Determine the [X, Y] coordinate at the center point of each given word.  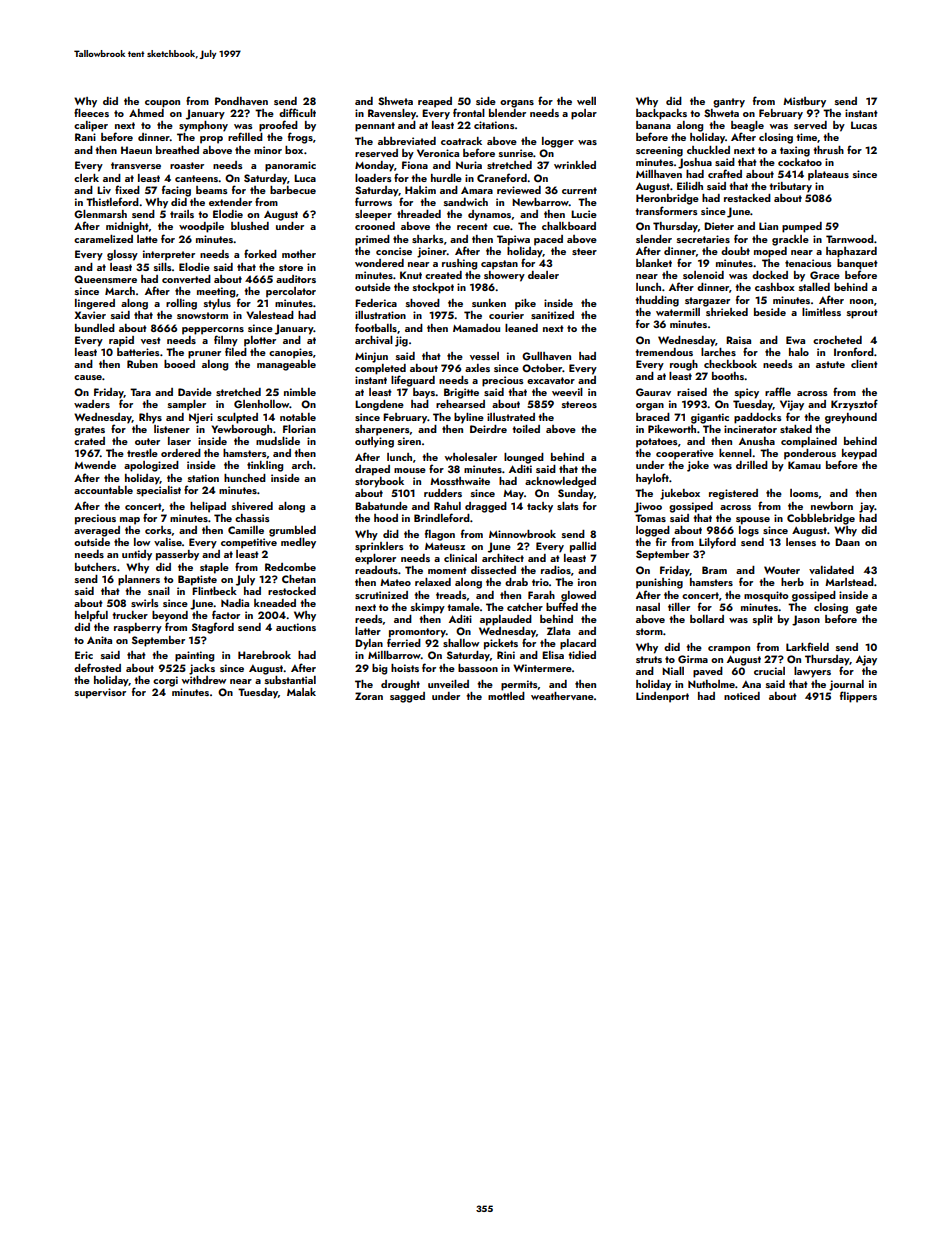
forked [260, 253]
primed [372, 240]
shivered [252, 506]
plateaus [828, 175]
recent [472, 226]
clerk [86, 178]
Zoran [369, 696]
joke [698, 466]
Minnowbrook [522, 534]
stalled [814, 287]
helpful [91, 616]
